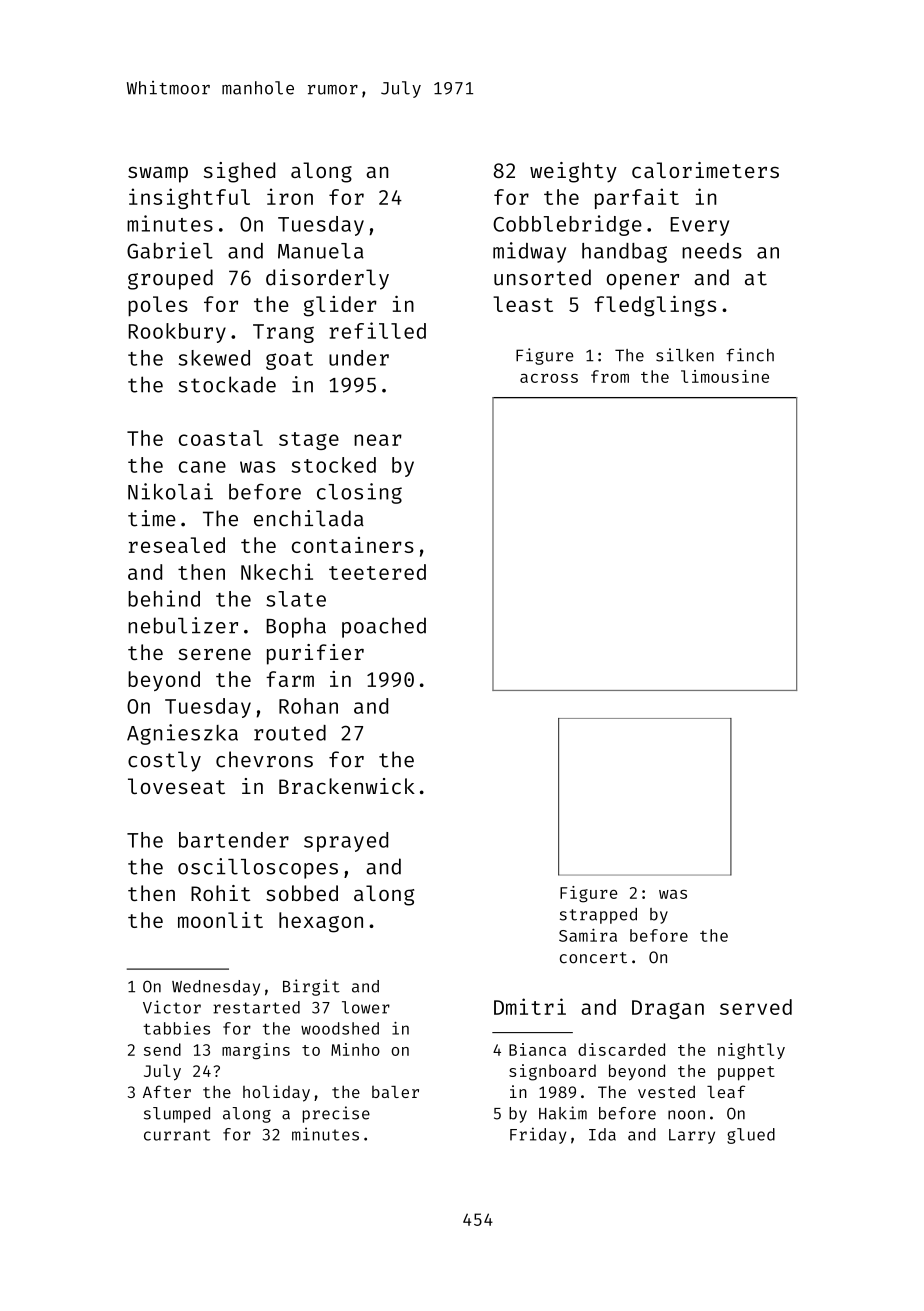  What do you see at coordinates (610, 376) in the image?
I see `from` at bounding box center [610, 376].
